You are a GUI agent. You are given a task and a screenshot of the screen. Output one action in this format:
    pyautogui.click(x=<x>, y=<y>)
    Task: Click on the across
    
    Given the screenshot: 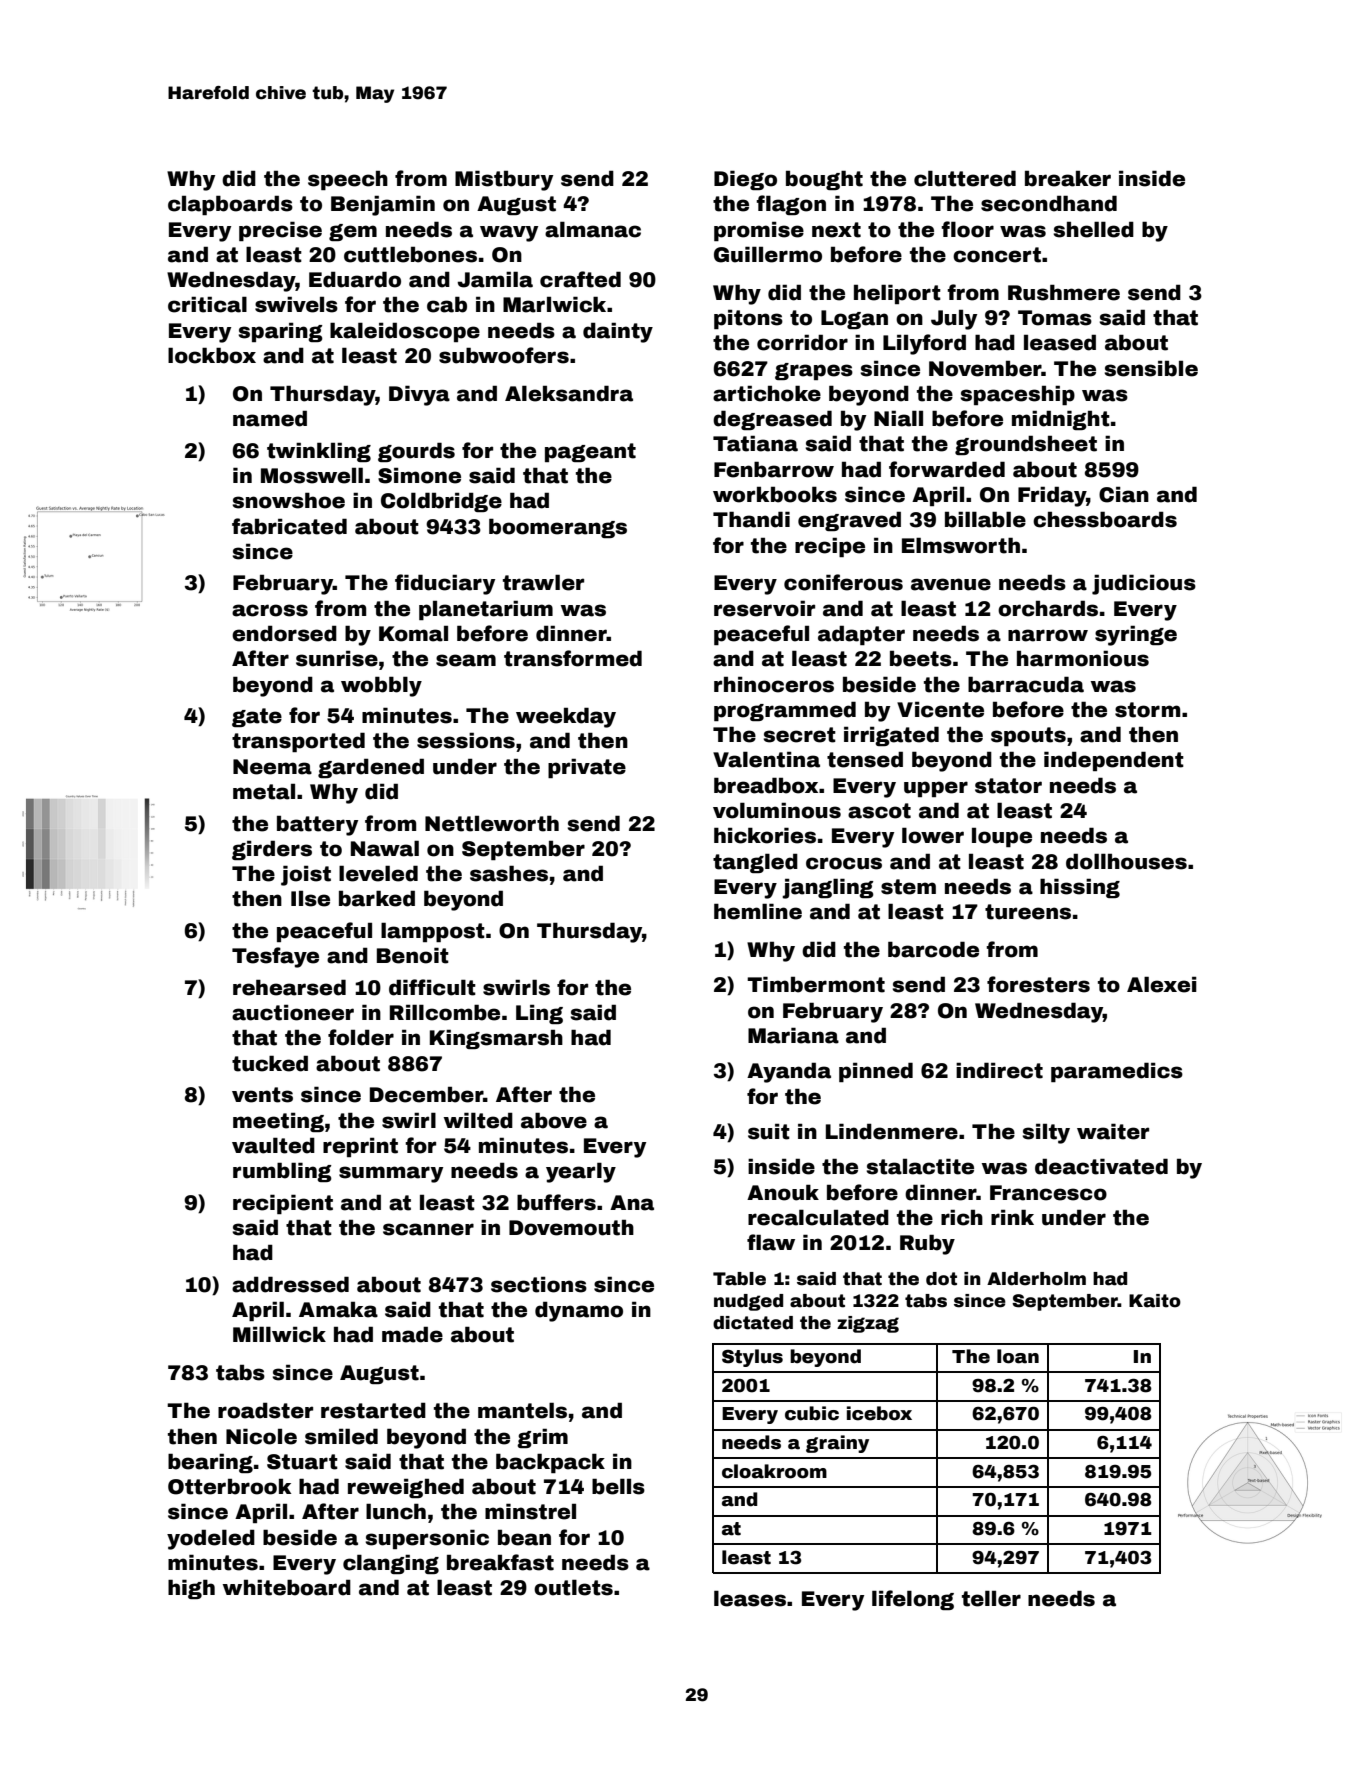 What is the action you would take?
    pyautogui.click(x=270, y=610)
